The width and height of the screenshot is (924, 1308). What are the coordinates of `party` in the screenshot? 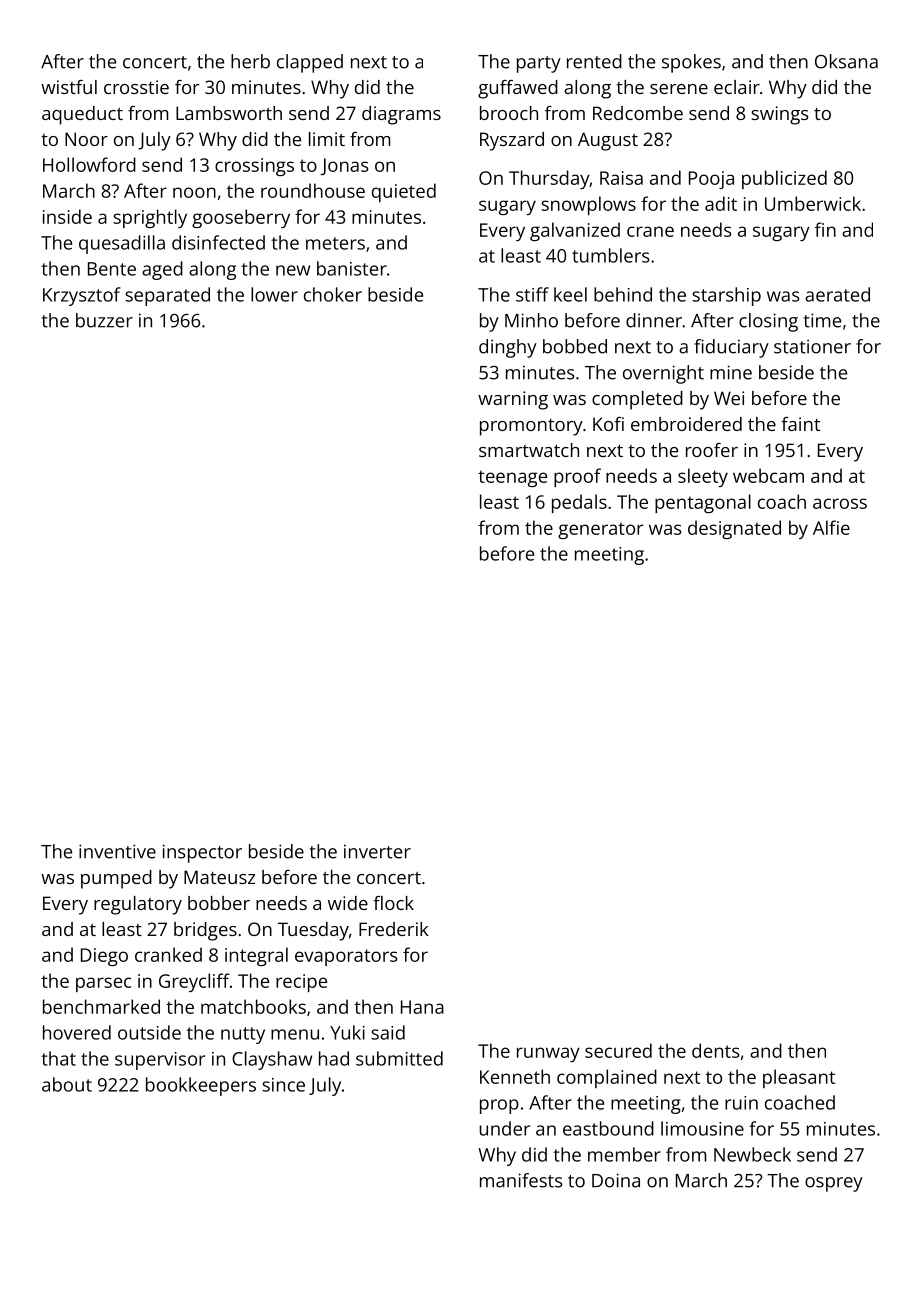 It's located at (539, 64).
